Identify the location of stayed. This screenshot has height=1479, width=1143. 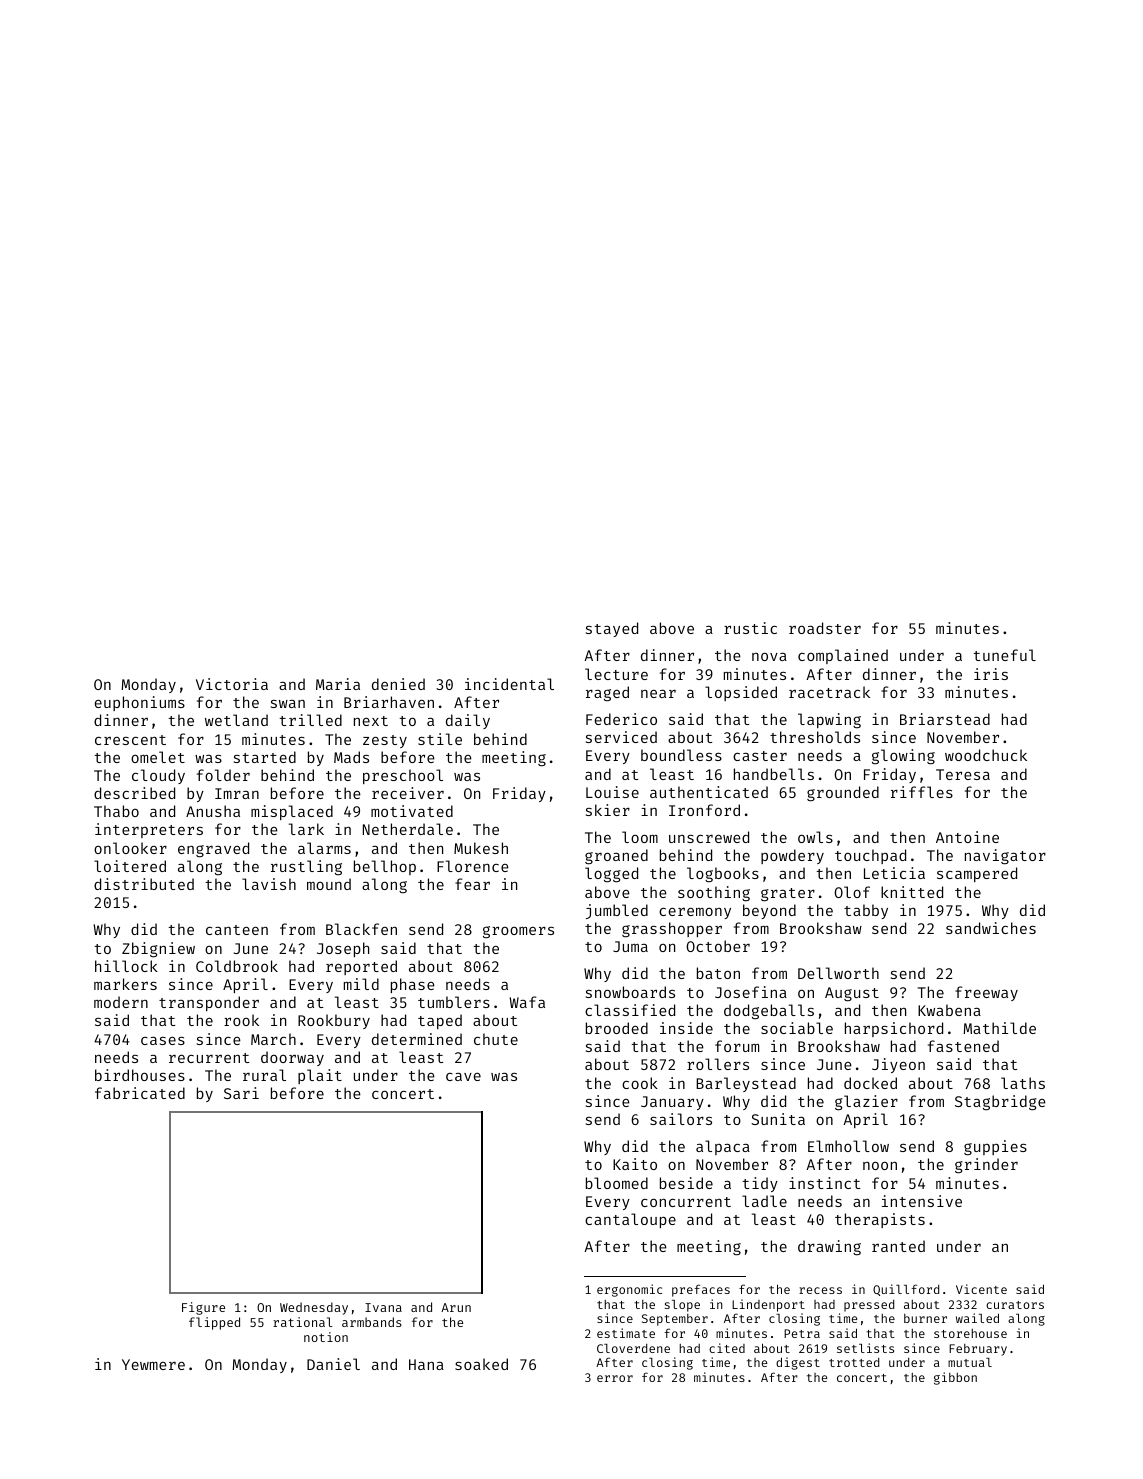
(612, 629).
